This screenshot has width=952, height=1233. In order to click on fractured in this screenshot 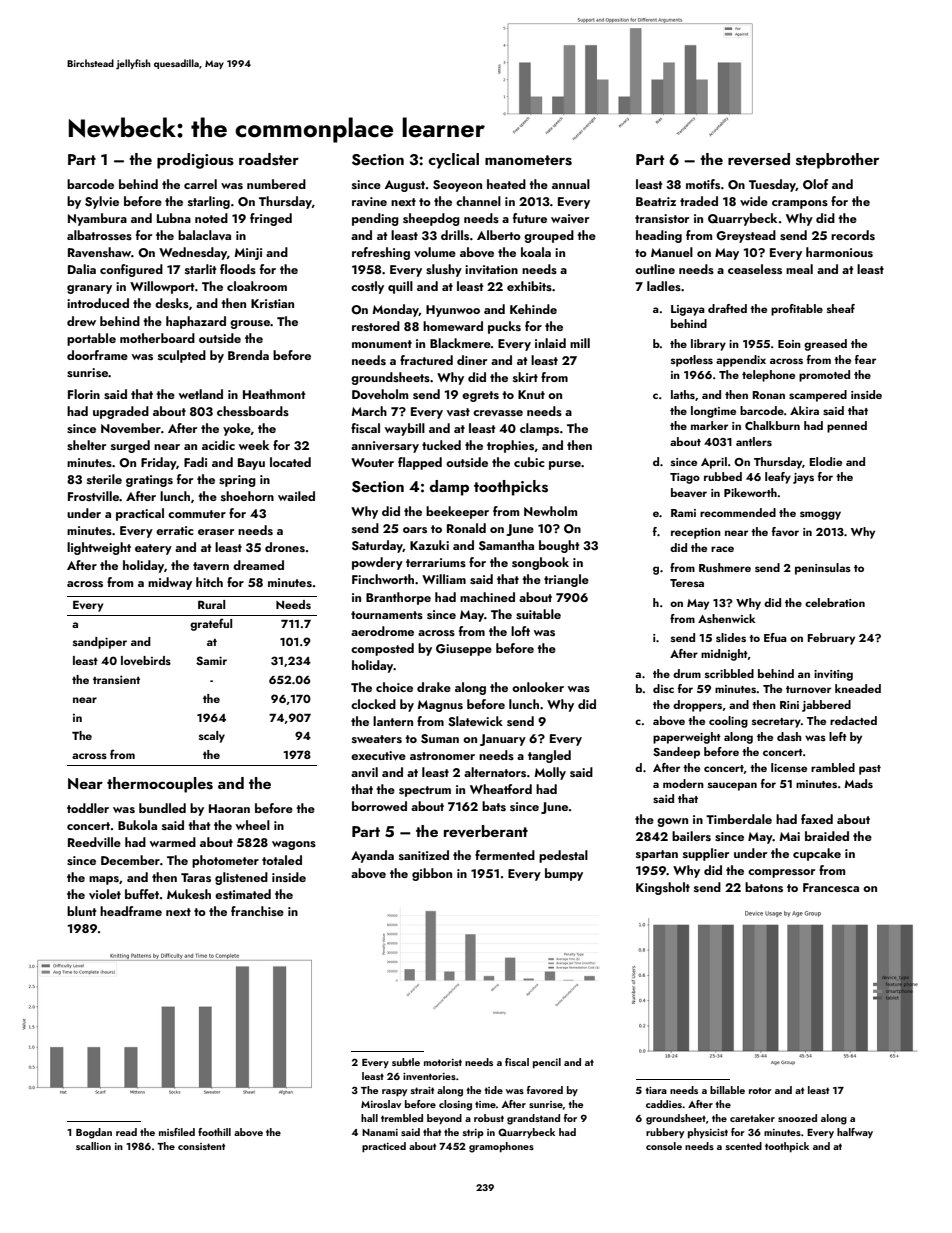, I will do `click(426, 360)`.
